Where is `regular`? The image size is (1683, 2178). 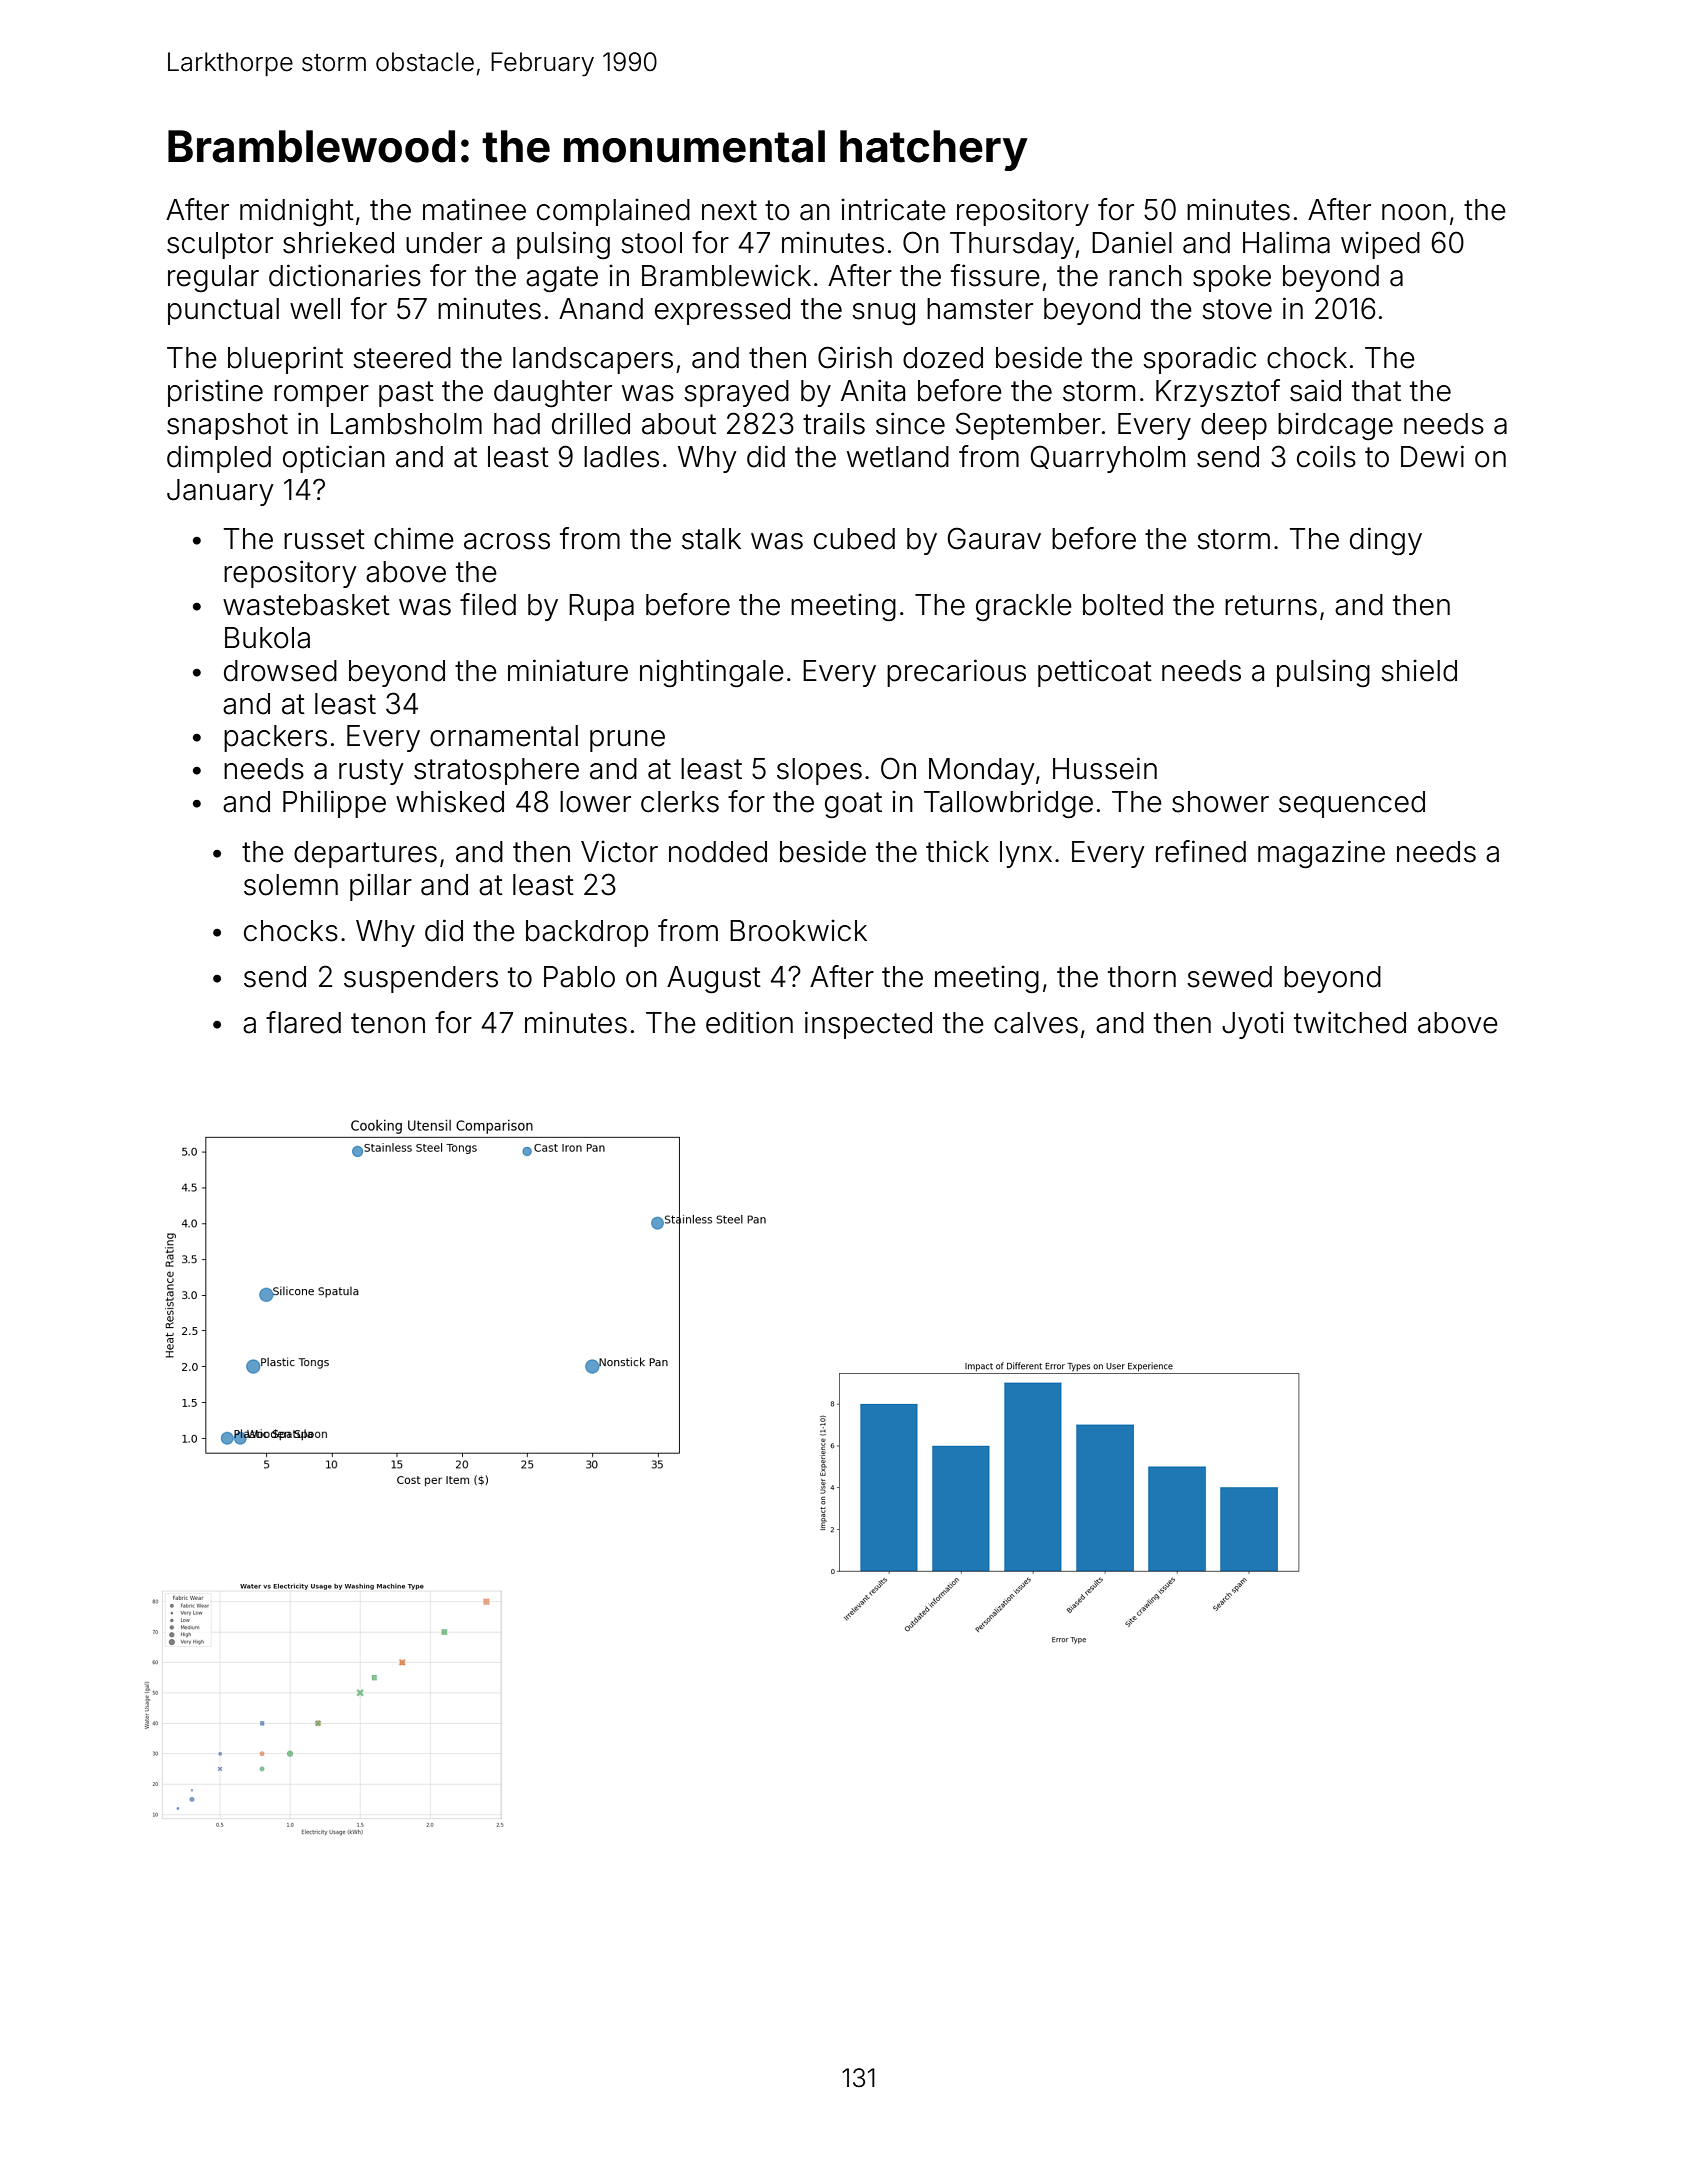 regular is located at coordinates (213, 278).
